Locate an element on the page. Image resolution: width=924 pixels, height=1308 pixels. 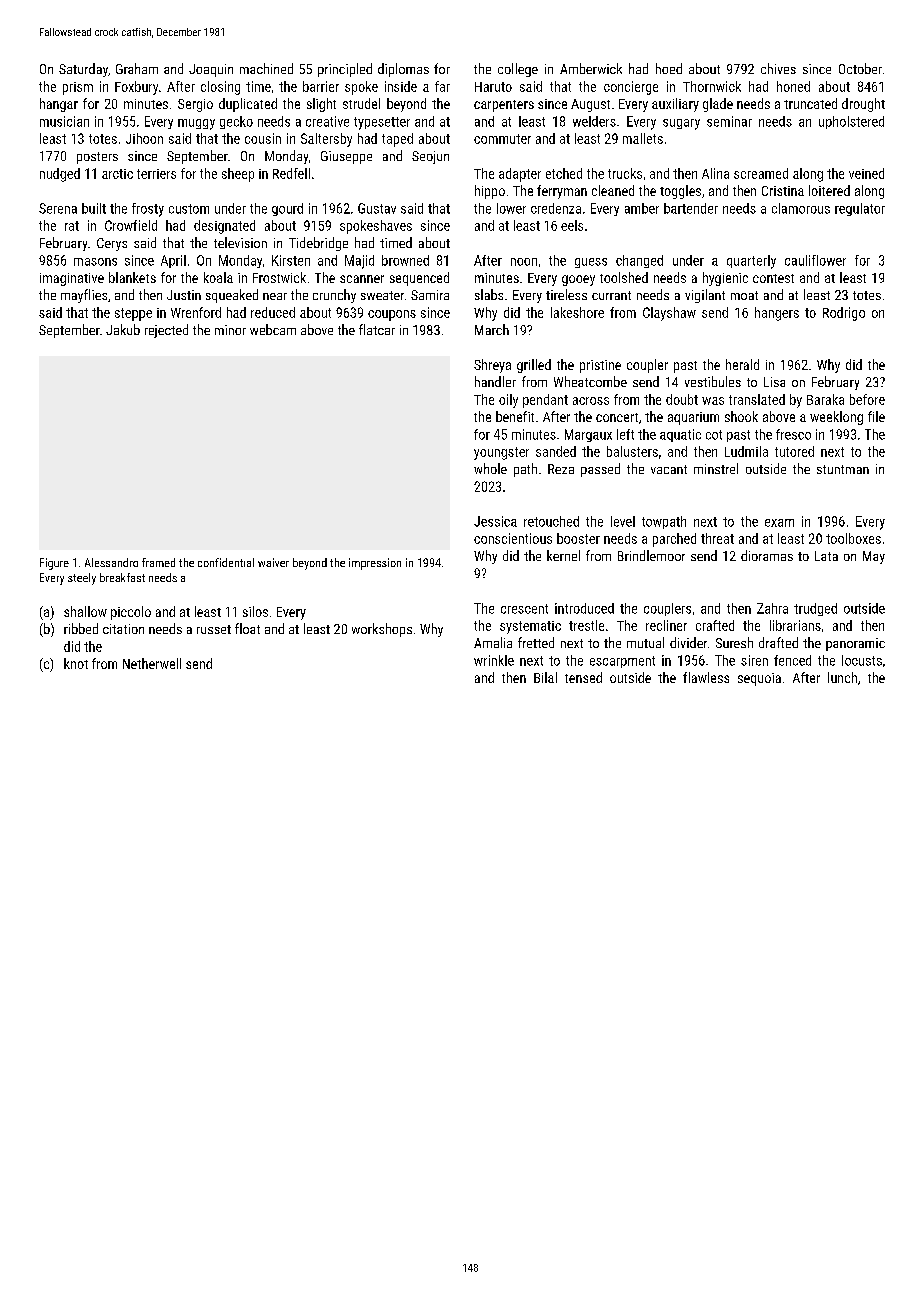
rat is located at coordinates (72, 226).
